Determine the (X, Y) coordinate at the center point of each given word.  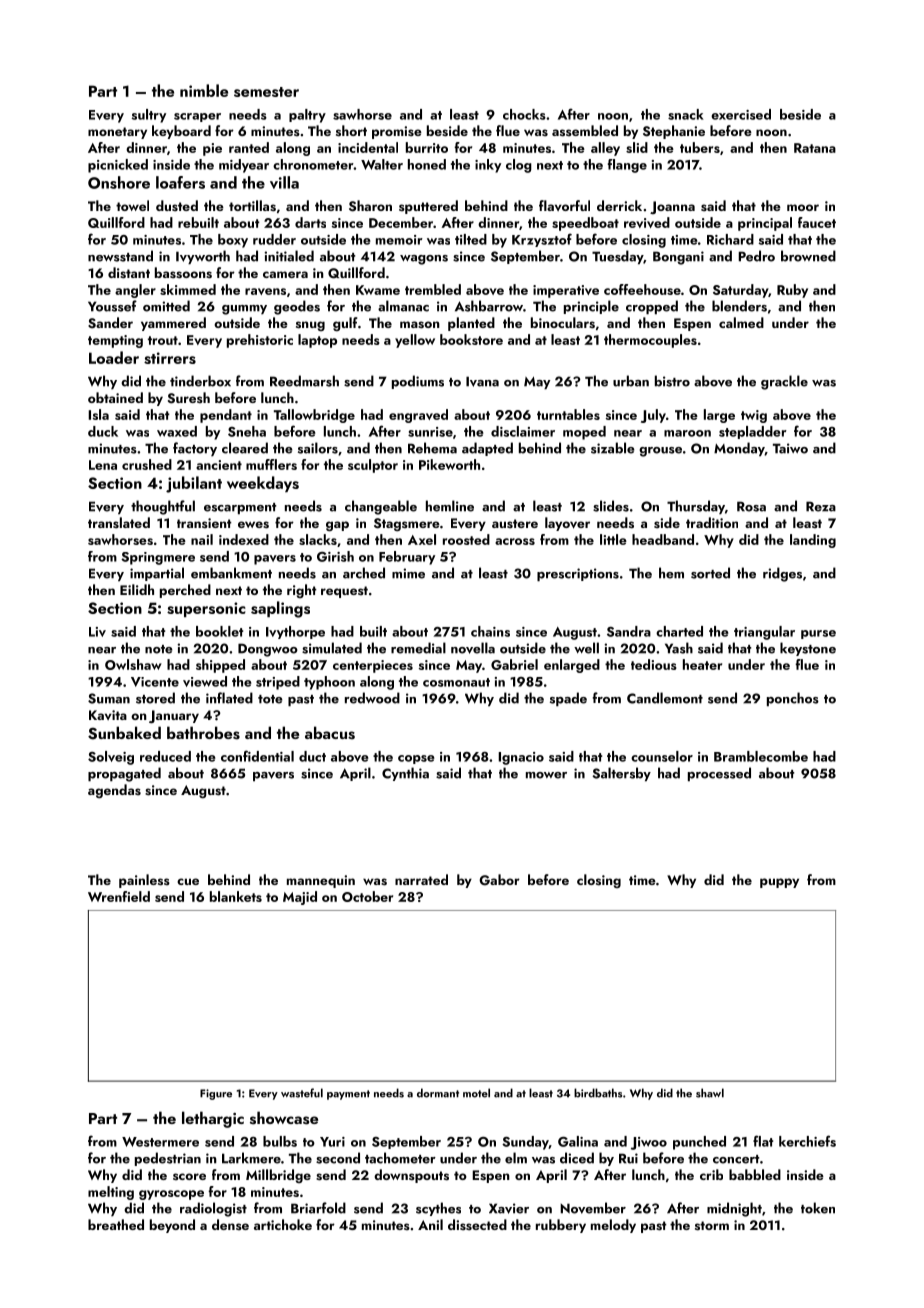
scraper (197, 117)
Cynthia (405, 774)
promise (397, 132)
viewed (205, 681)
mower (546, 775)
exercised (741, 114)
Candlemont (665, 698)
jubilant (194, 484)
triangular (764, 633)
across (515, 541)
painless (144, 881)
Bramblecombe (761, 756)
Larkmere (251, 1158)
